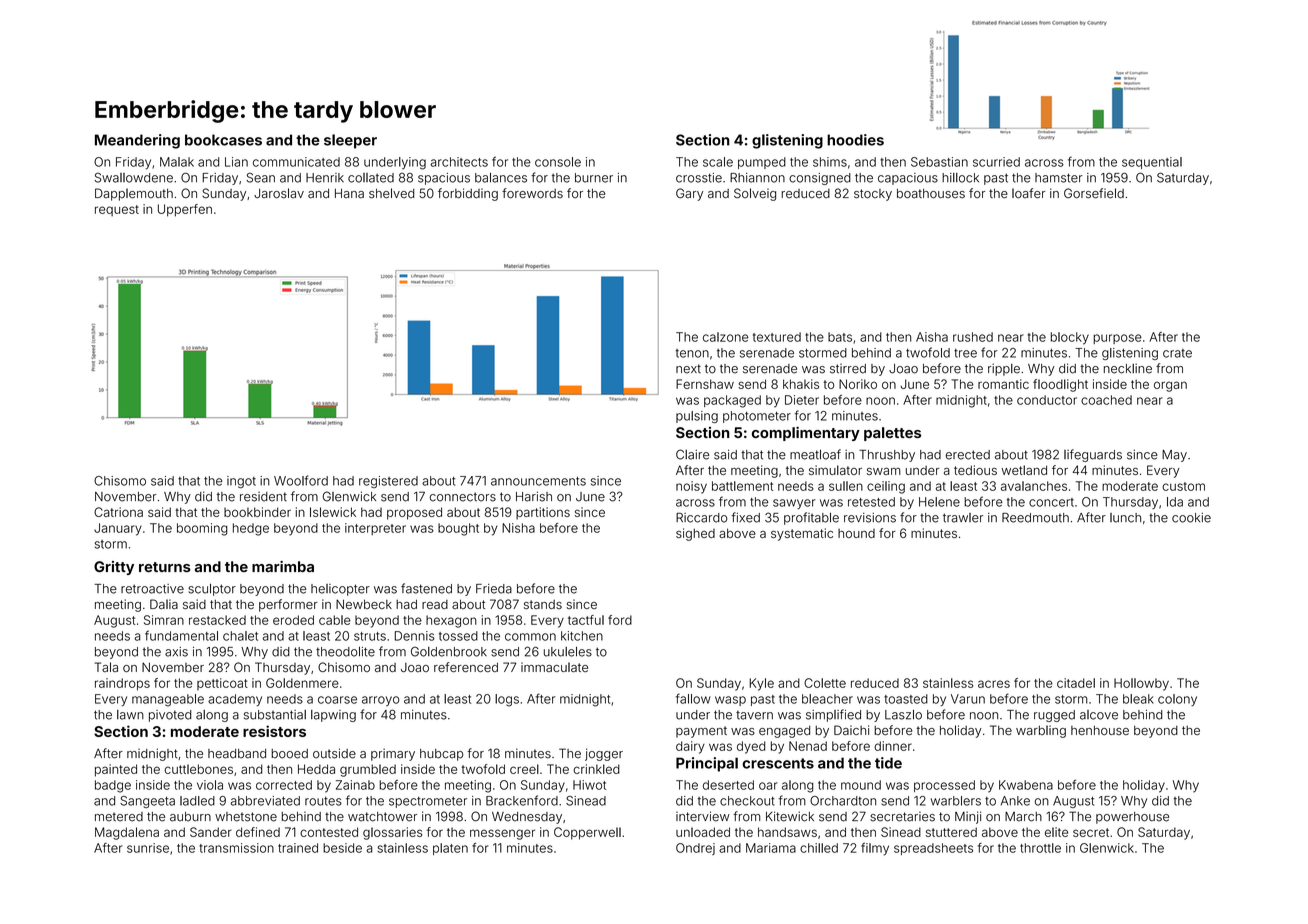 Image resolution: width=1308 pixels, height=924 pixels. What do you see at coordinates (757, 178) in the page?
I see `Rhiannon` at bounding box center [757, 178].
